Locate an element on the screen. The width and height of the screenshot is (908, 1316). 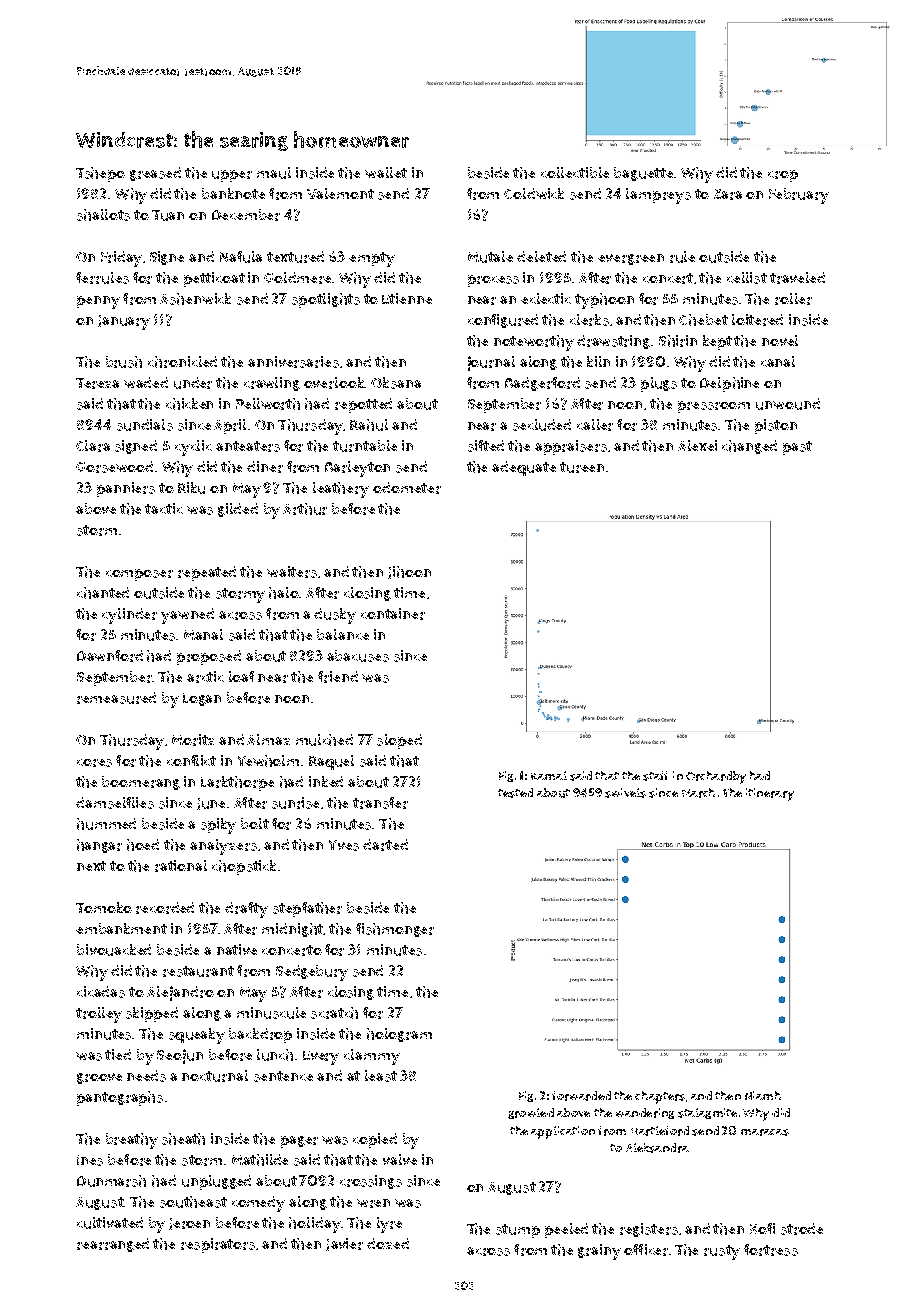
crop is located at coordinates (783, 176).
